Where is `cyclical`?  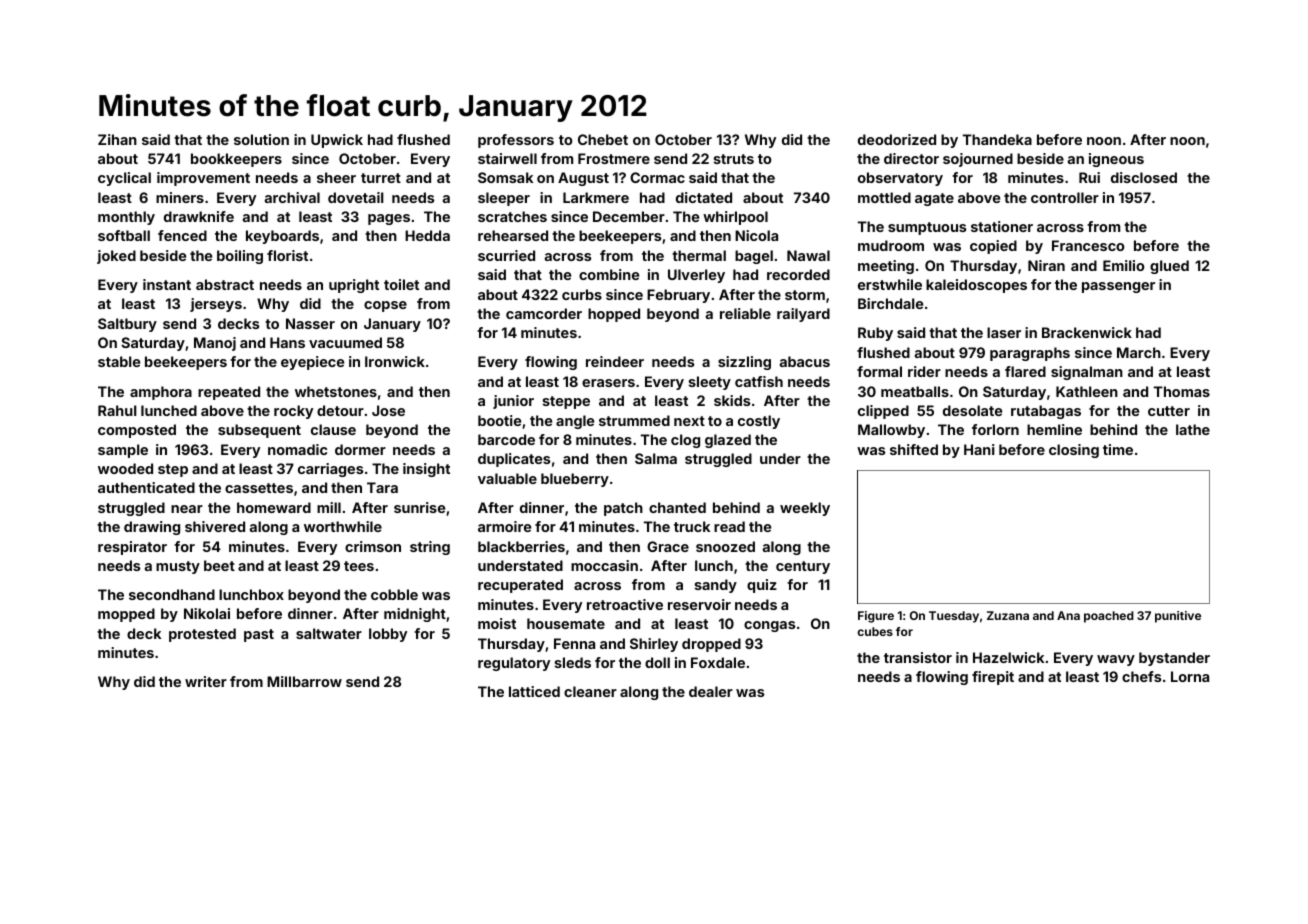
cyclical is located at coordinates (124, 179).
